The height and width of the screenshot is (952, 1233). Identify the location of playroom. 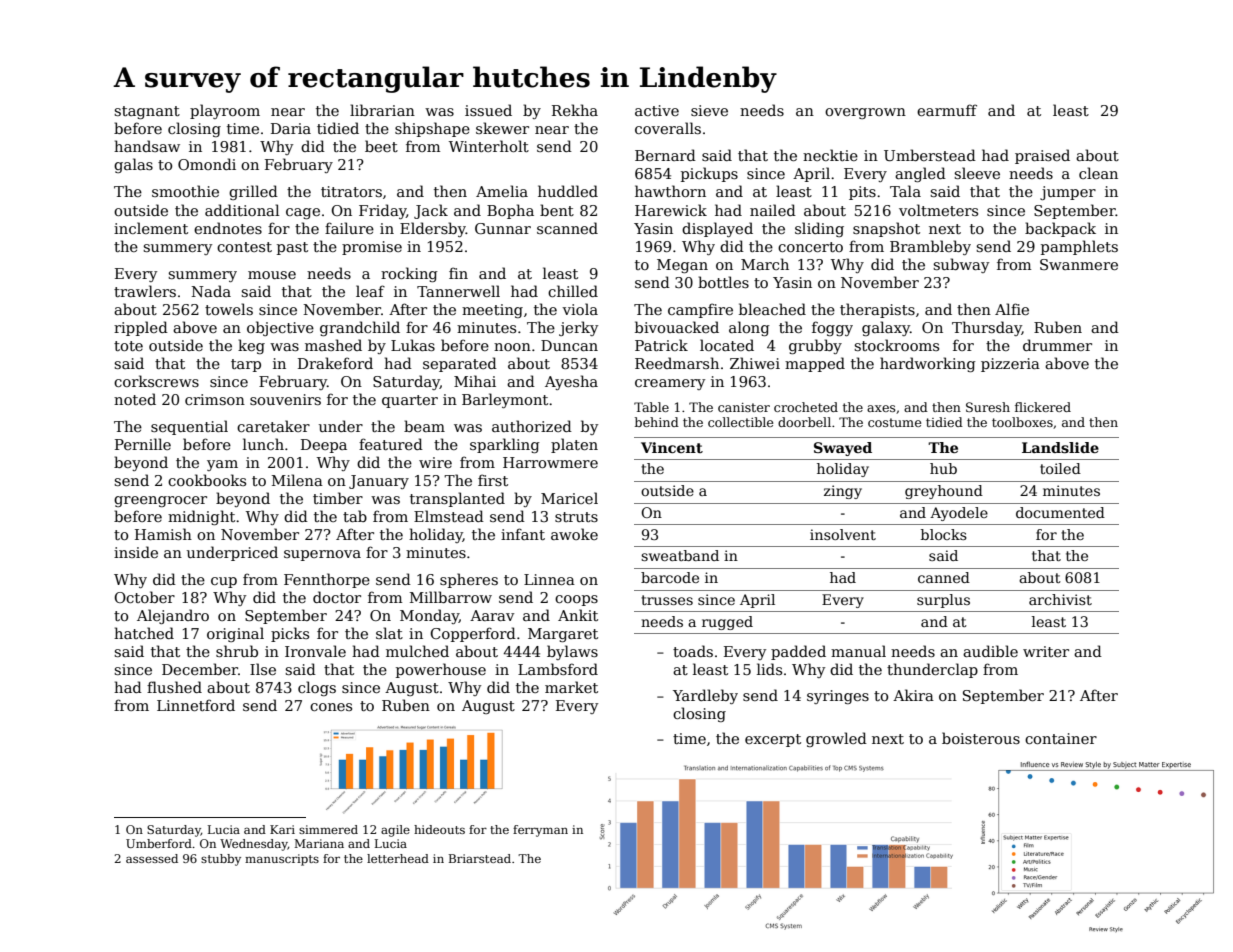
(225, 111).
